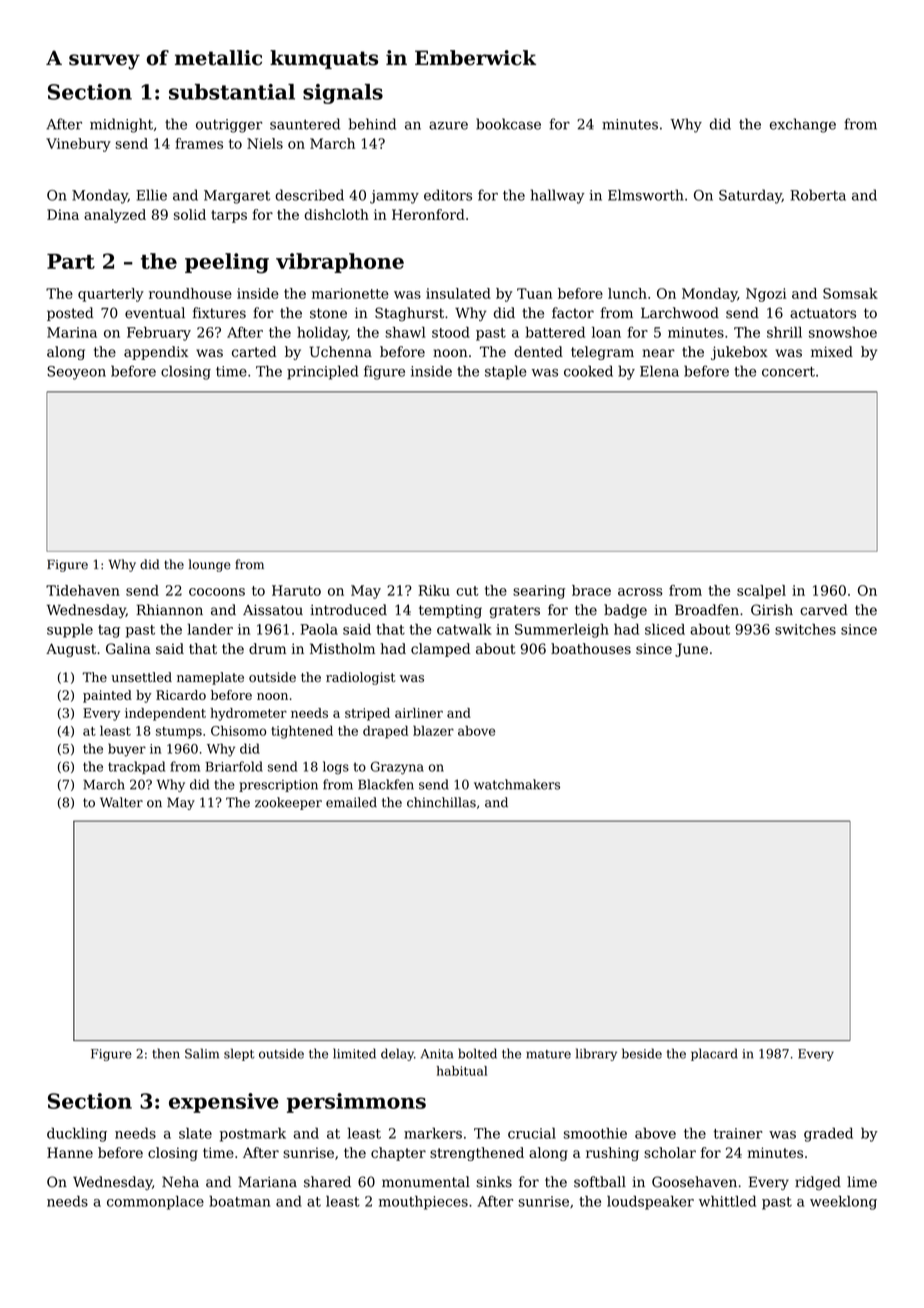  I want to click on sliced, so click(665, 629).
